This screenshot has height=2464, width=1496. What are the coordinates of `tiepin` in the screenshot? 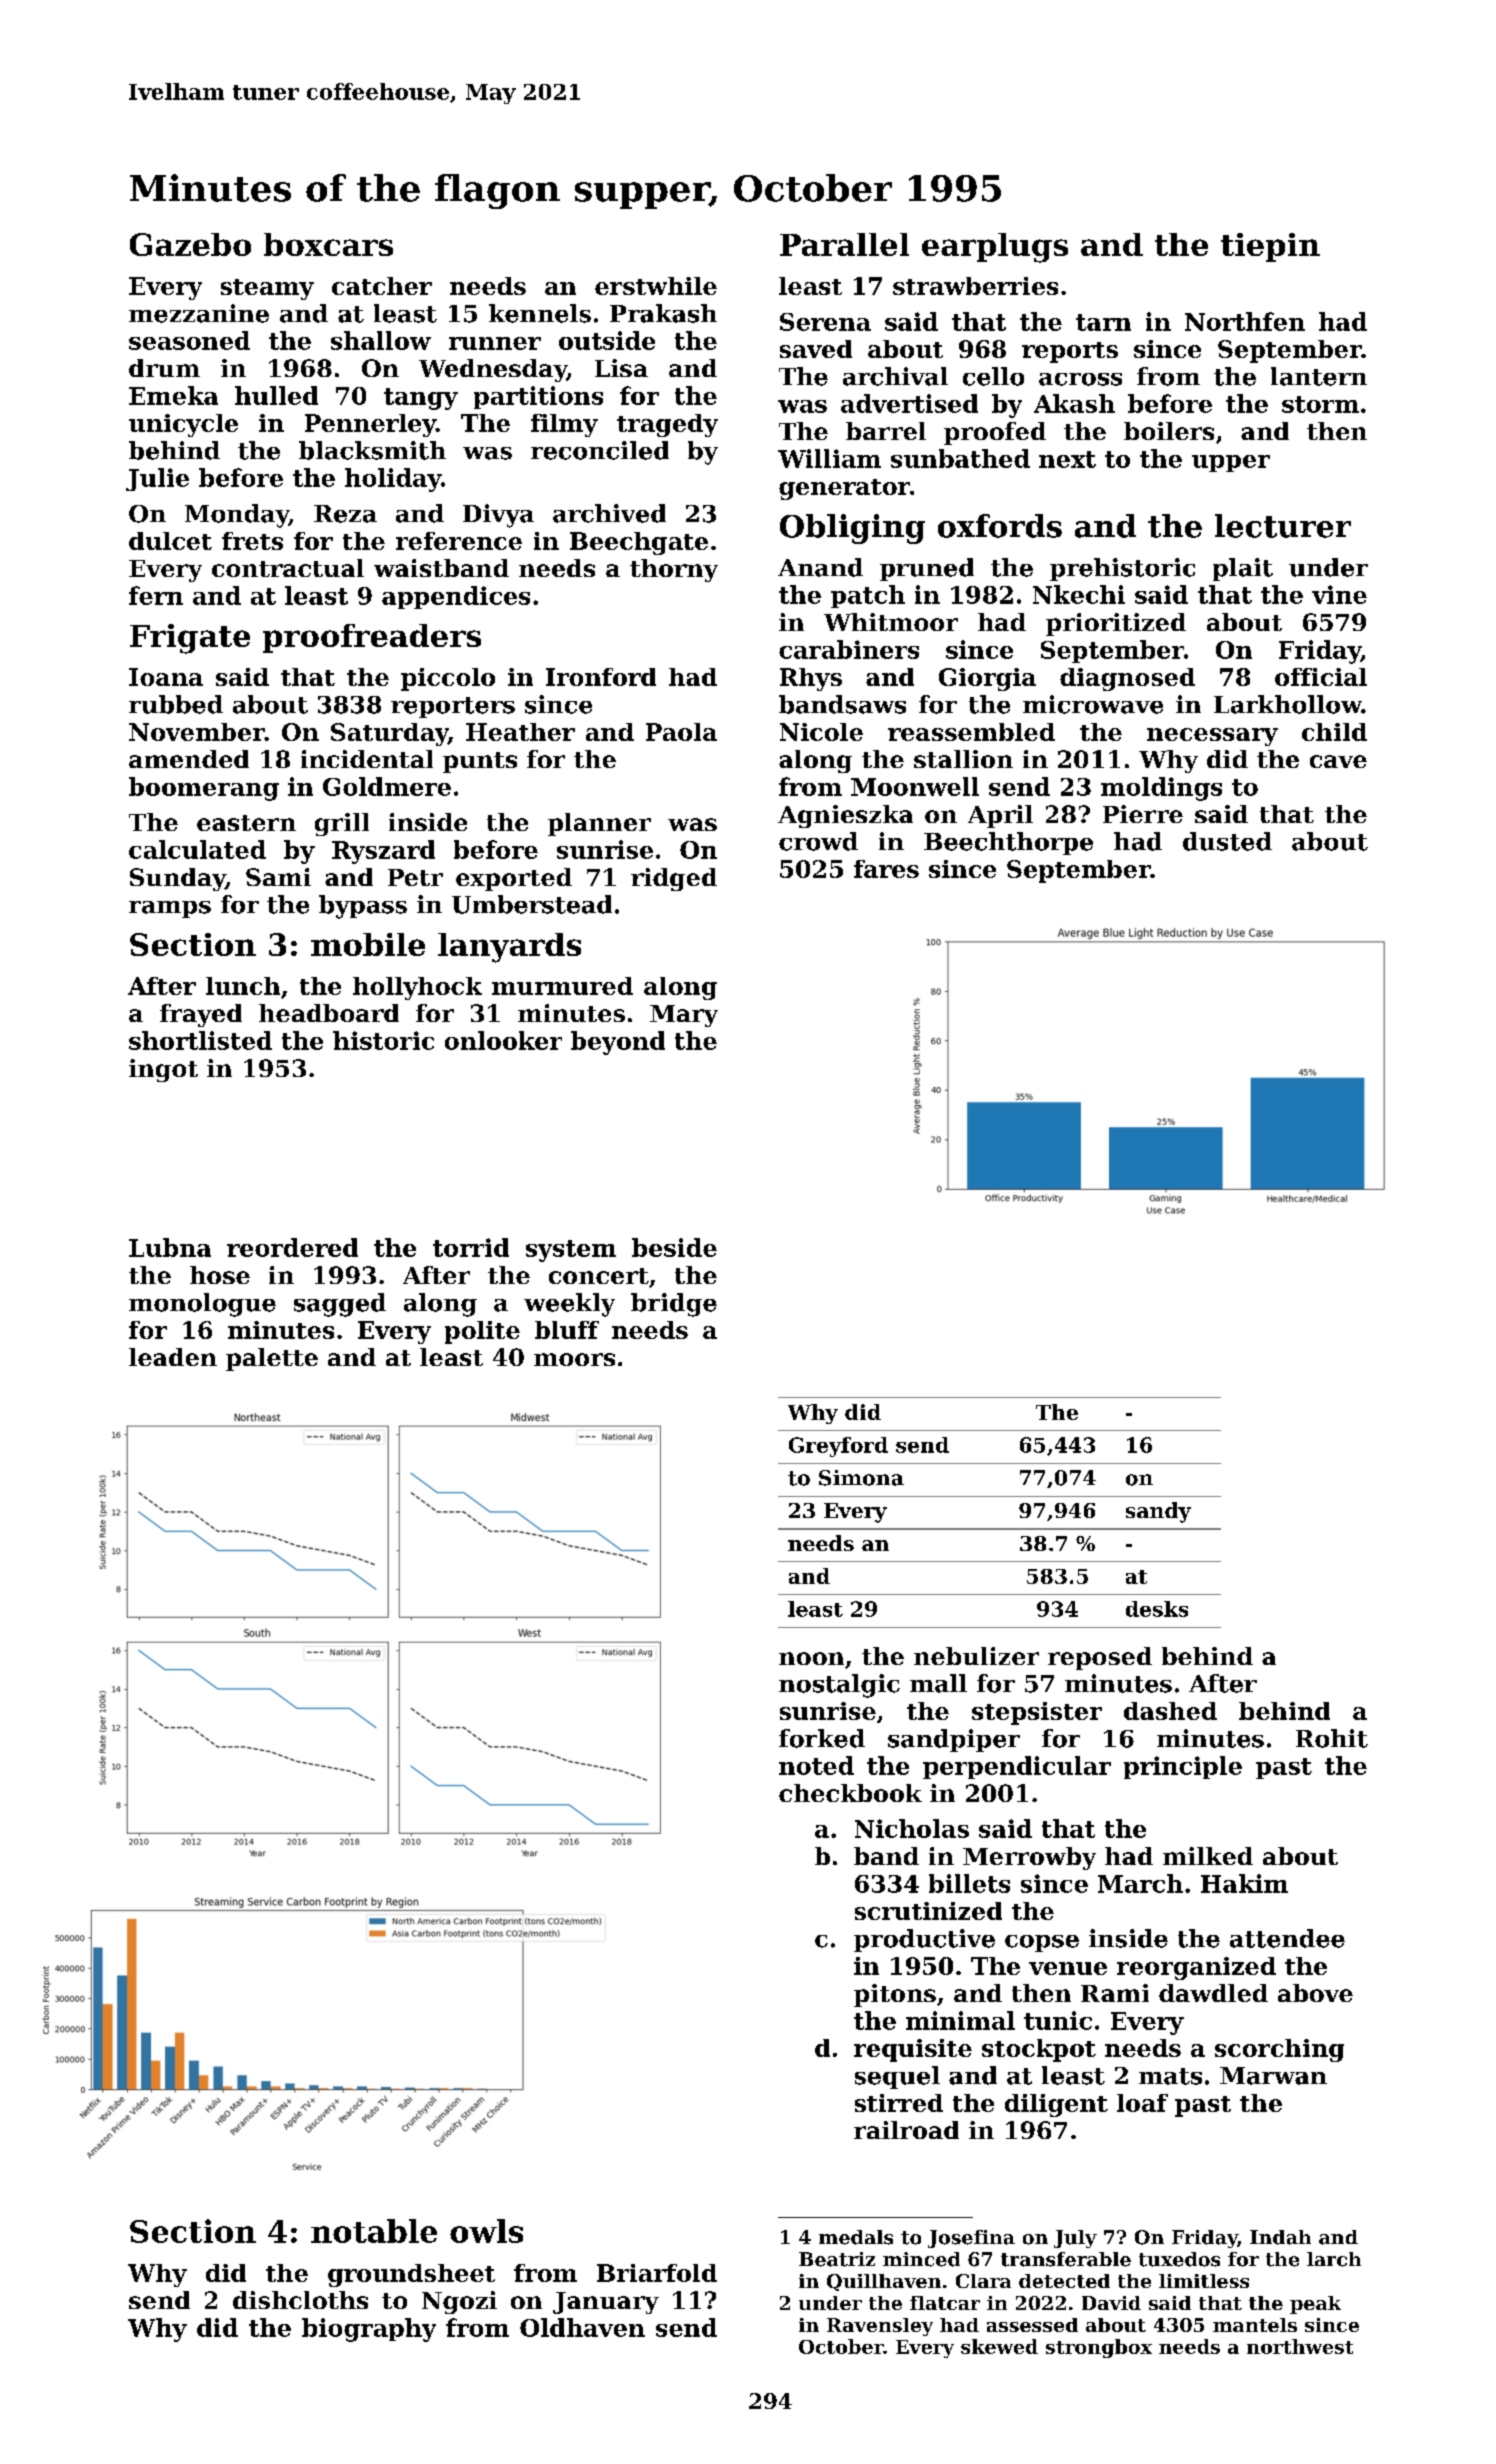 It's located at (1270, 247).
